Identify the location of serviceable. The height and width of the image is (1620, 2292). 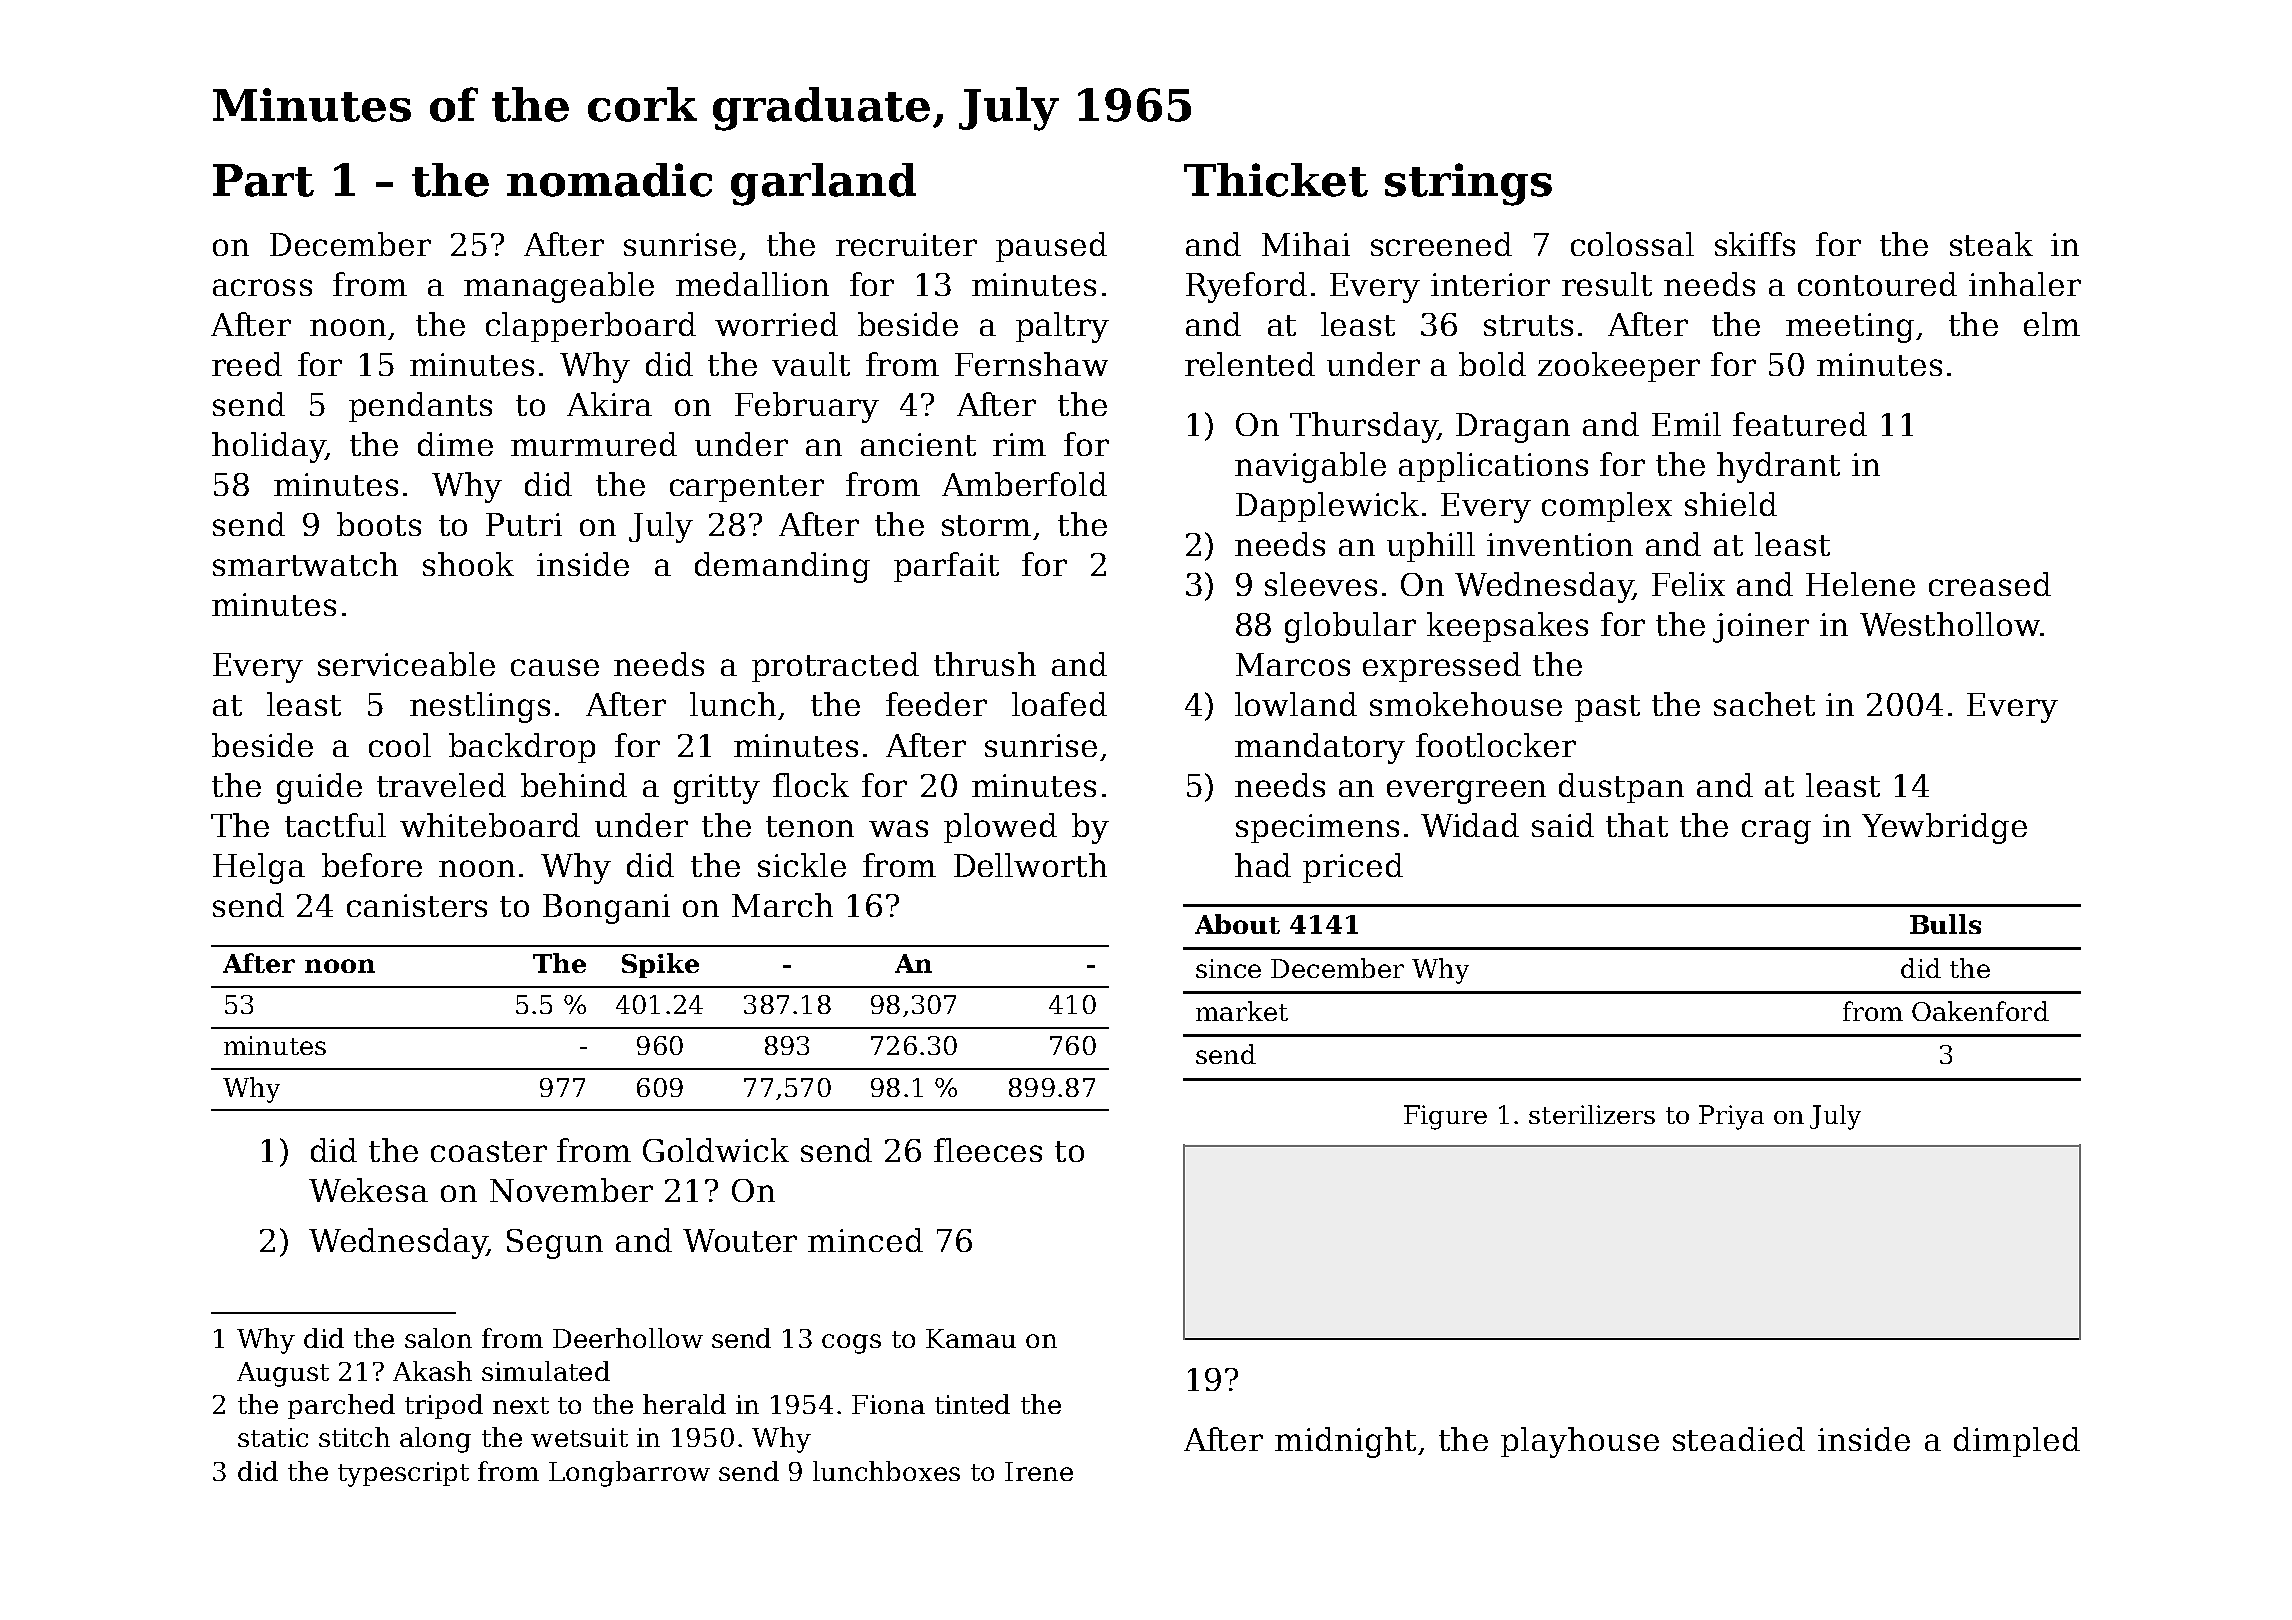
(406, 664).
